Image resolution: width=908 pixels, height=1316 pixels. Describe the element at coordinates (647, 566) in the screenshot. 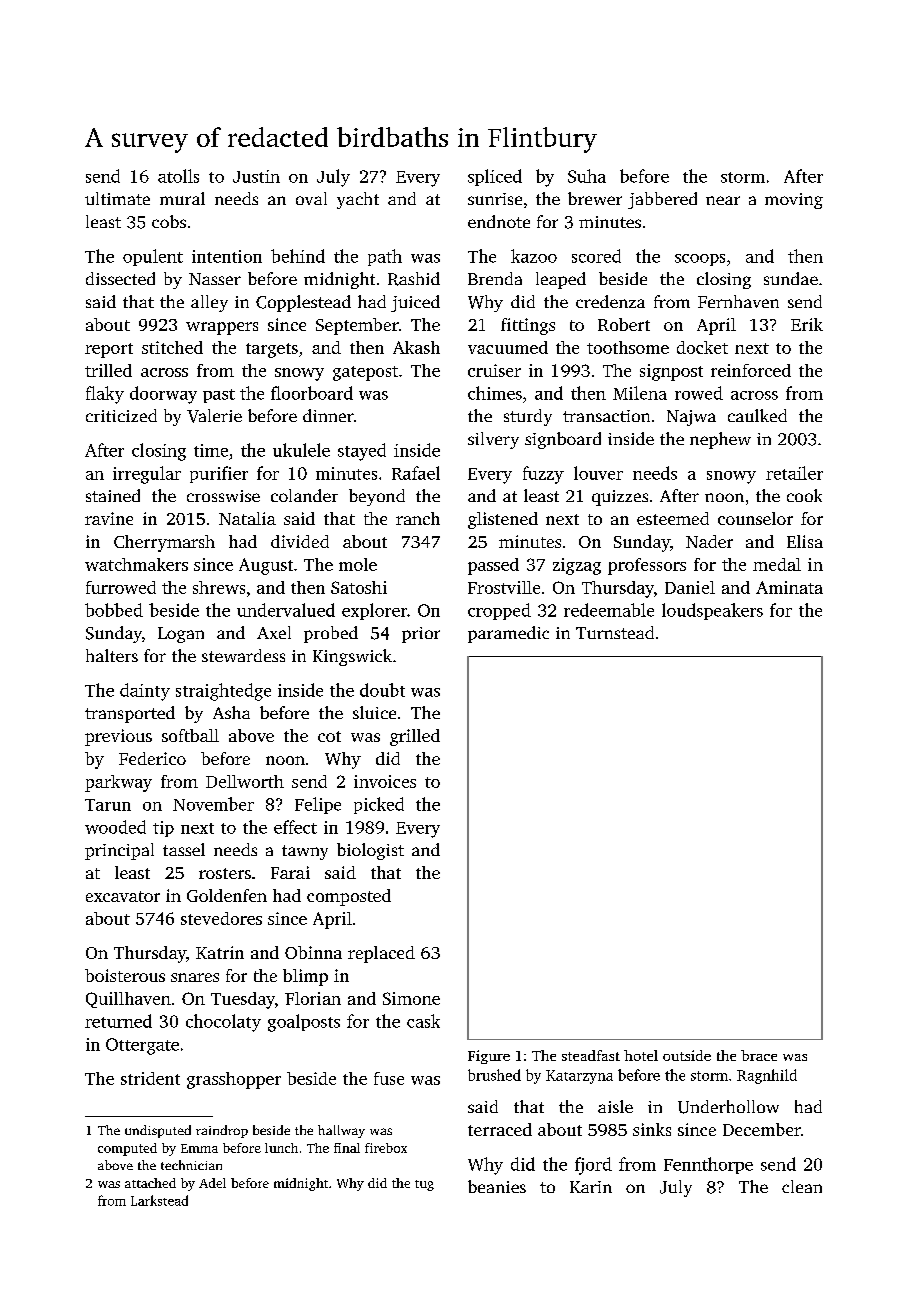

I see `professors` at that location.
